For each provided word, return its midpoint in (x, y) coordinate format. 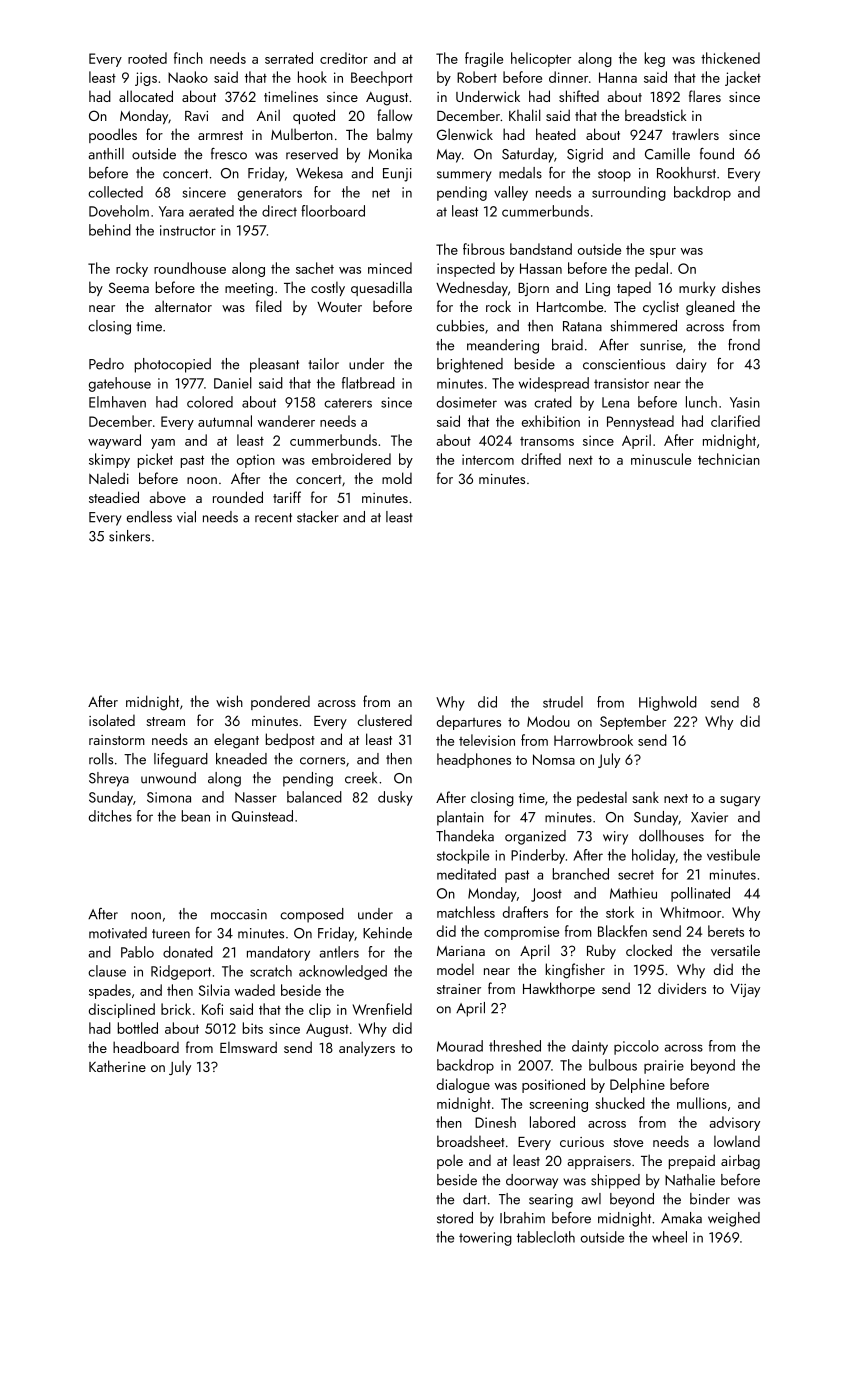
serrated (289, 58)
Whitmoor (690, 912)
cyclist (661, 307)
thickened (730, 58)
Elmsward (248, 1047)
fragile (484, 59)
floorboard (333, 211)
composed (312, 915)
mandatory (278, 953)
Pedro (106, 364)
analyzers (367, 1048)
